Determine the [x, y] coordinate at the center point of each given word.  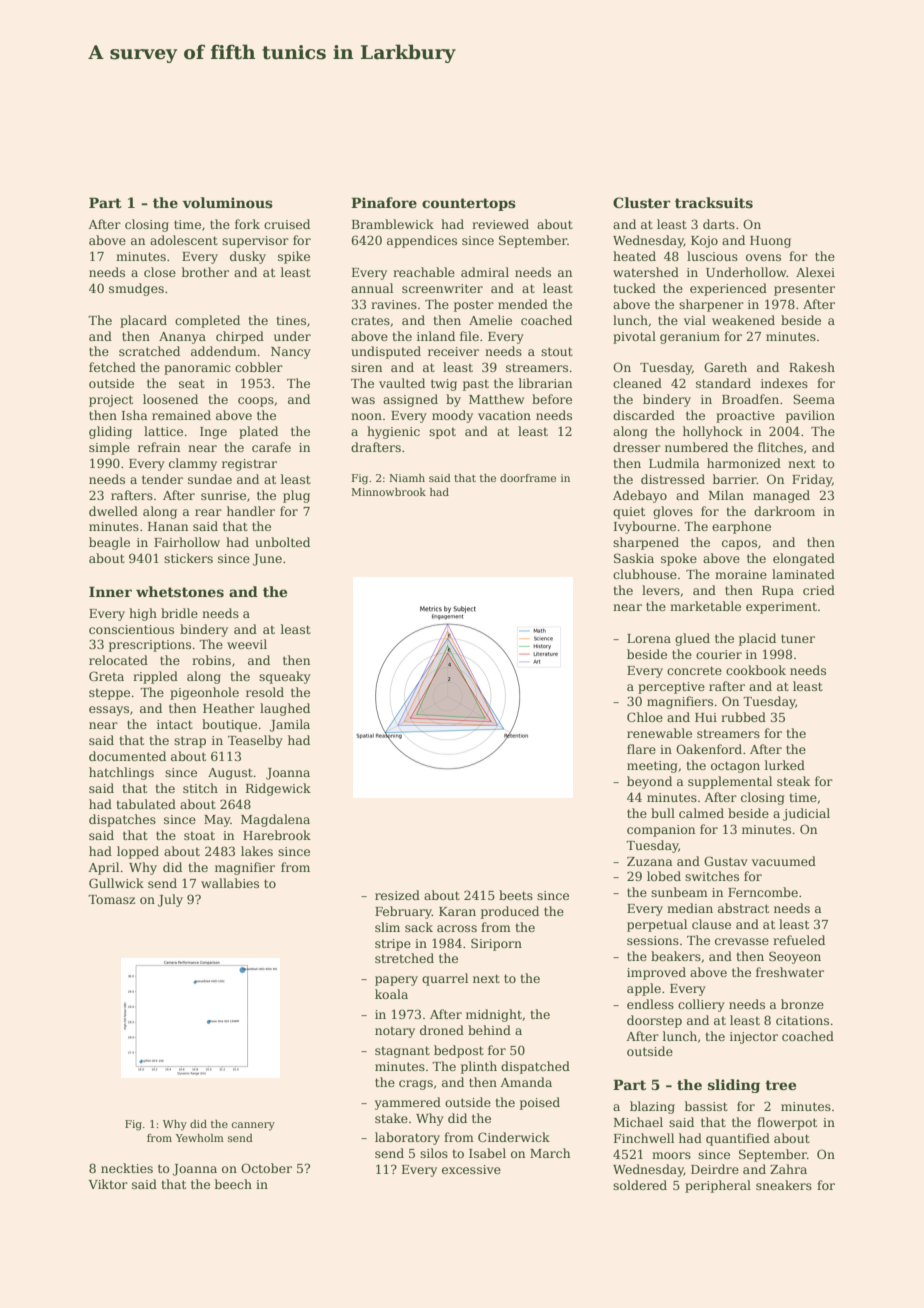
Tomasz [111, 899]
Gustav [726, 861]
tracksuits [714, 202]
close [160, 272]
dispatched [535, 1067]
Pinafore [384, 202]
